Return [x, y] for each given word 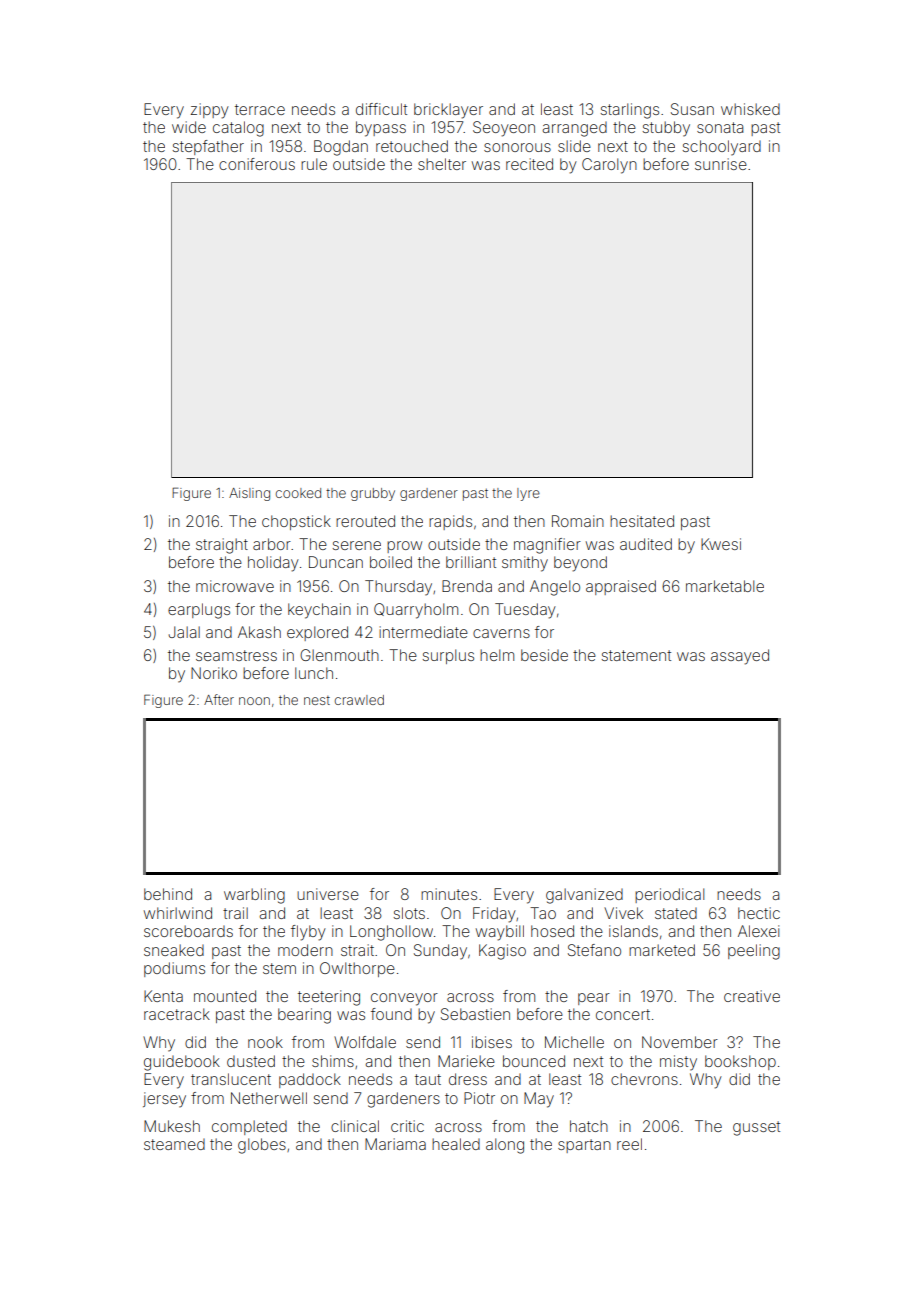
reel [629, 1144]
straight [222, 546]
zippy [210, 111]
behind [168, 894]
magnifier [547, 546]
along [505, 1146]
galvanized [584, 896]
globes [262, 1146]
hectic [759, 913]
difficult [381, 109]
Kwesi [721, 544]
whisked [750, 109]
